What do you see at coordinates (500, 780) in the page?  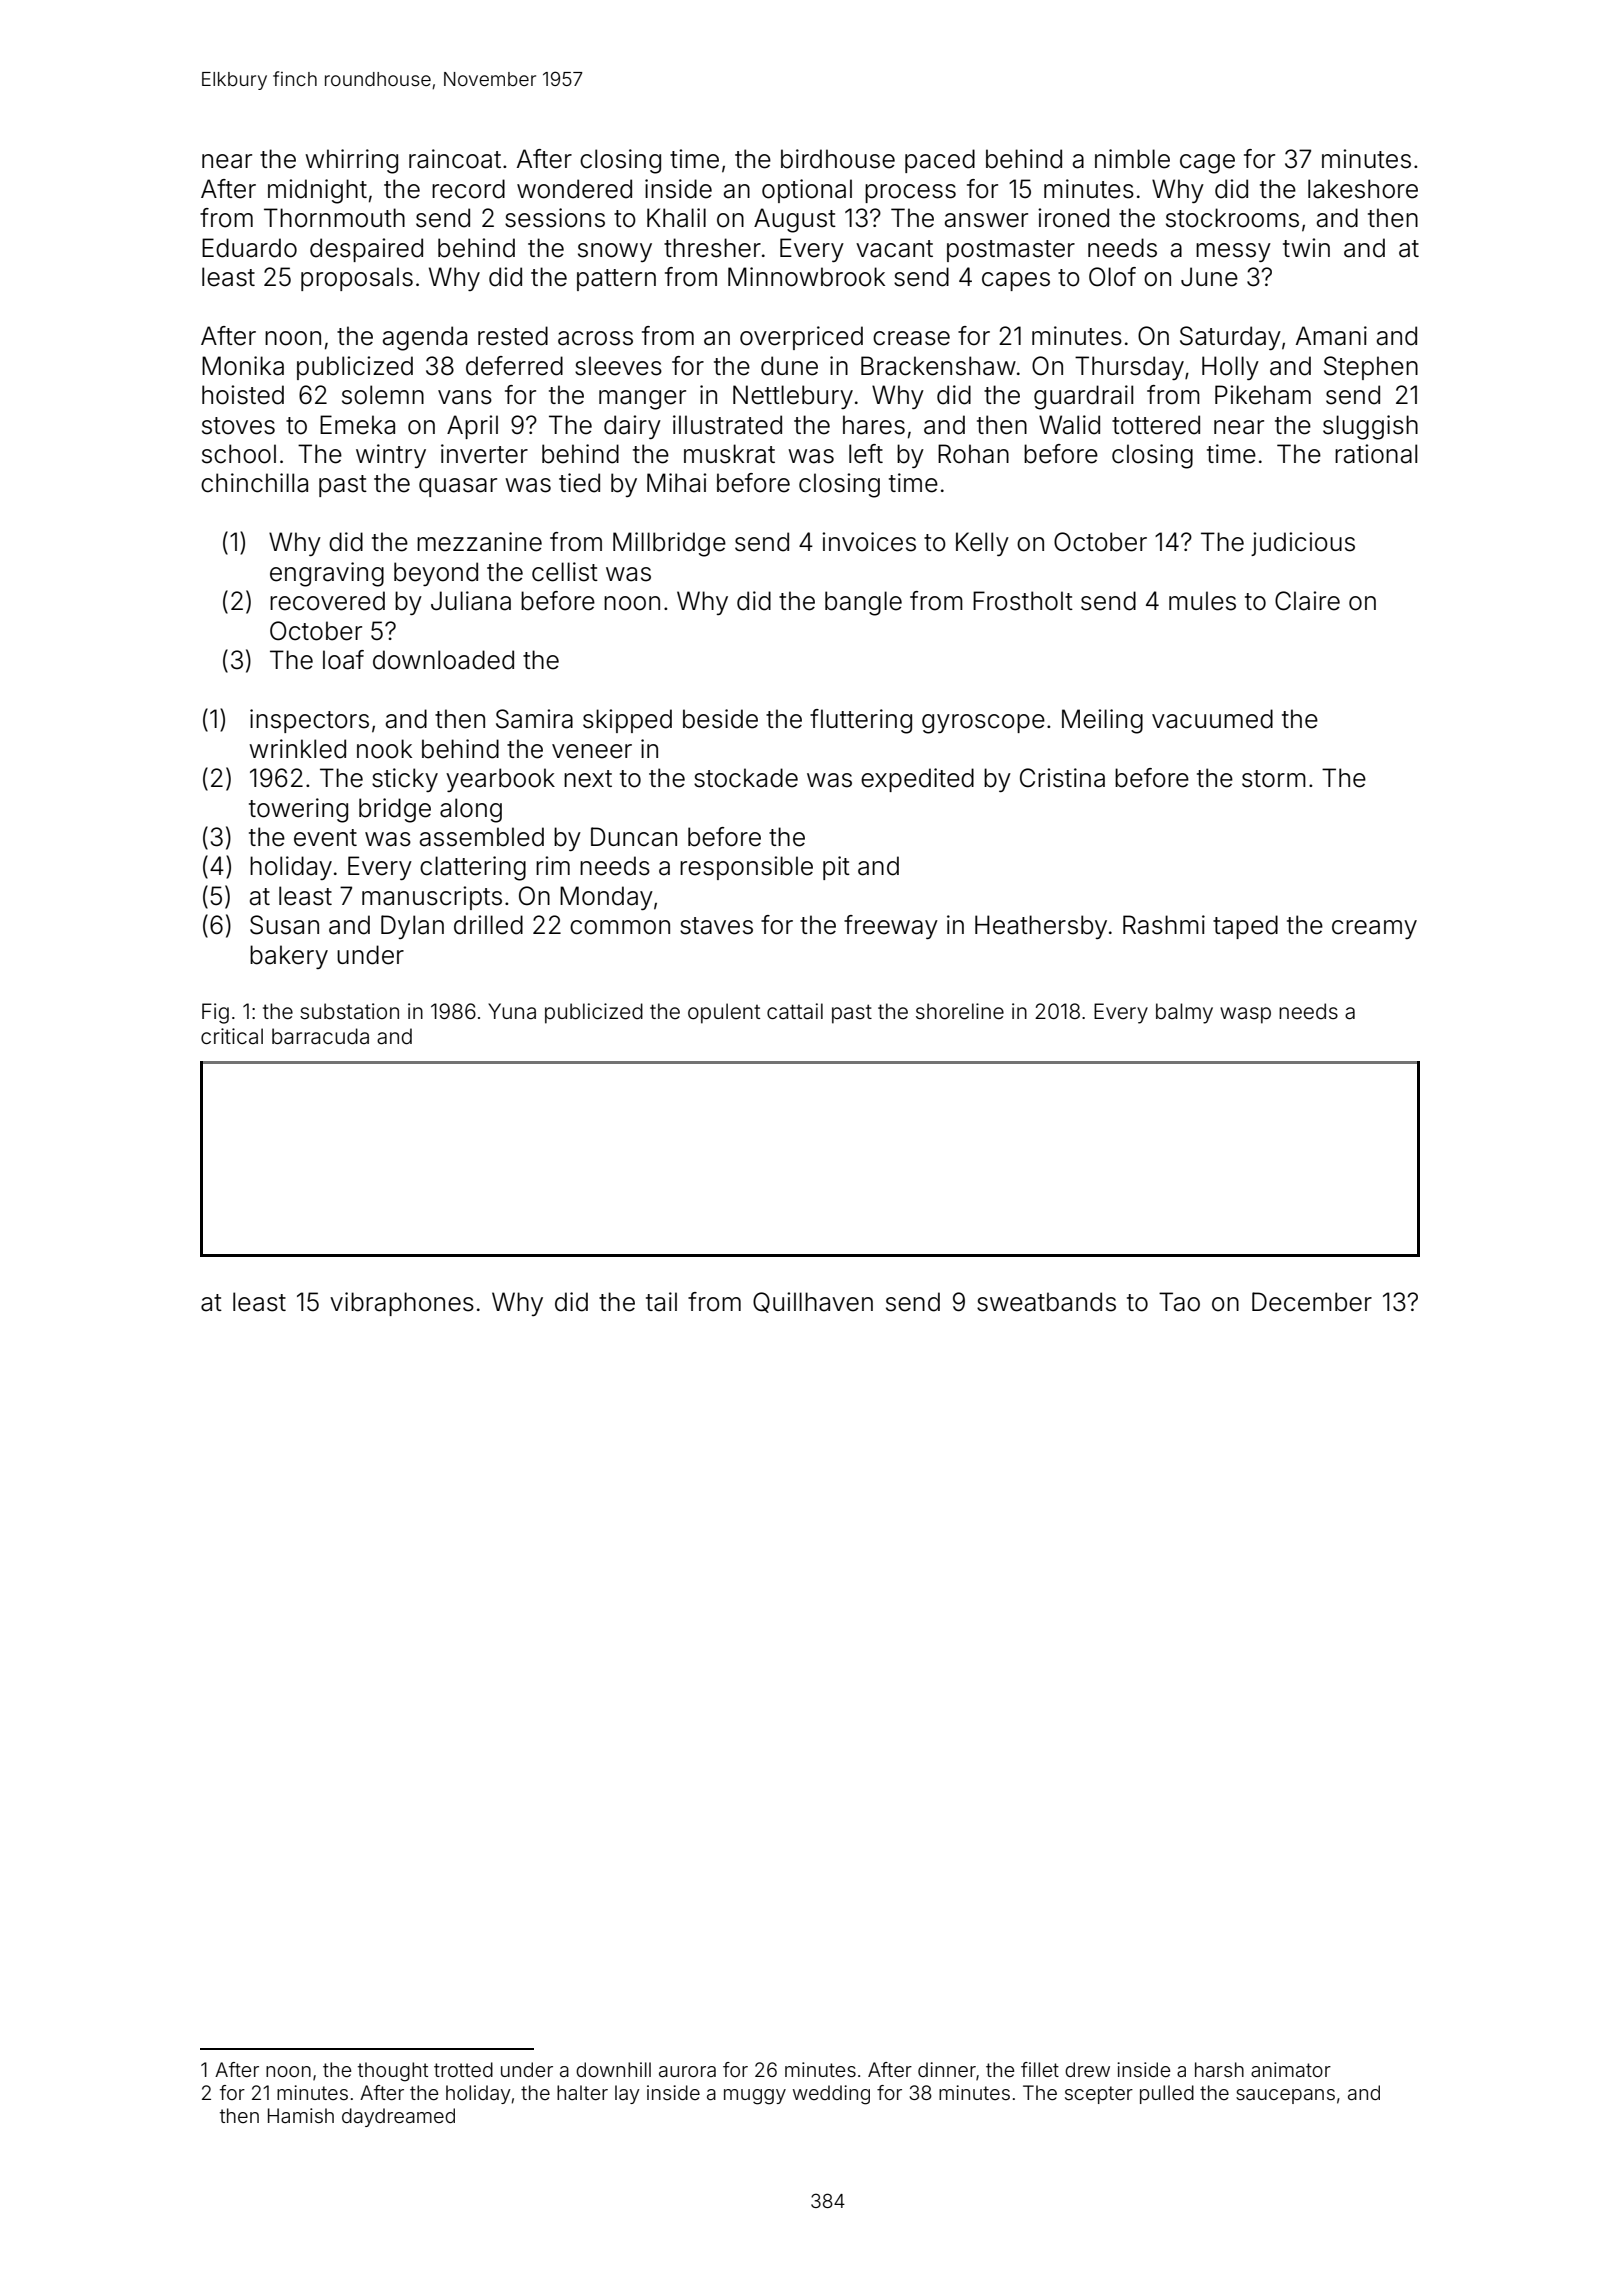 I see `yearbook` at bounding box center [500, 780].
